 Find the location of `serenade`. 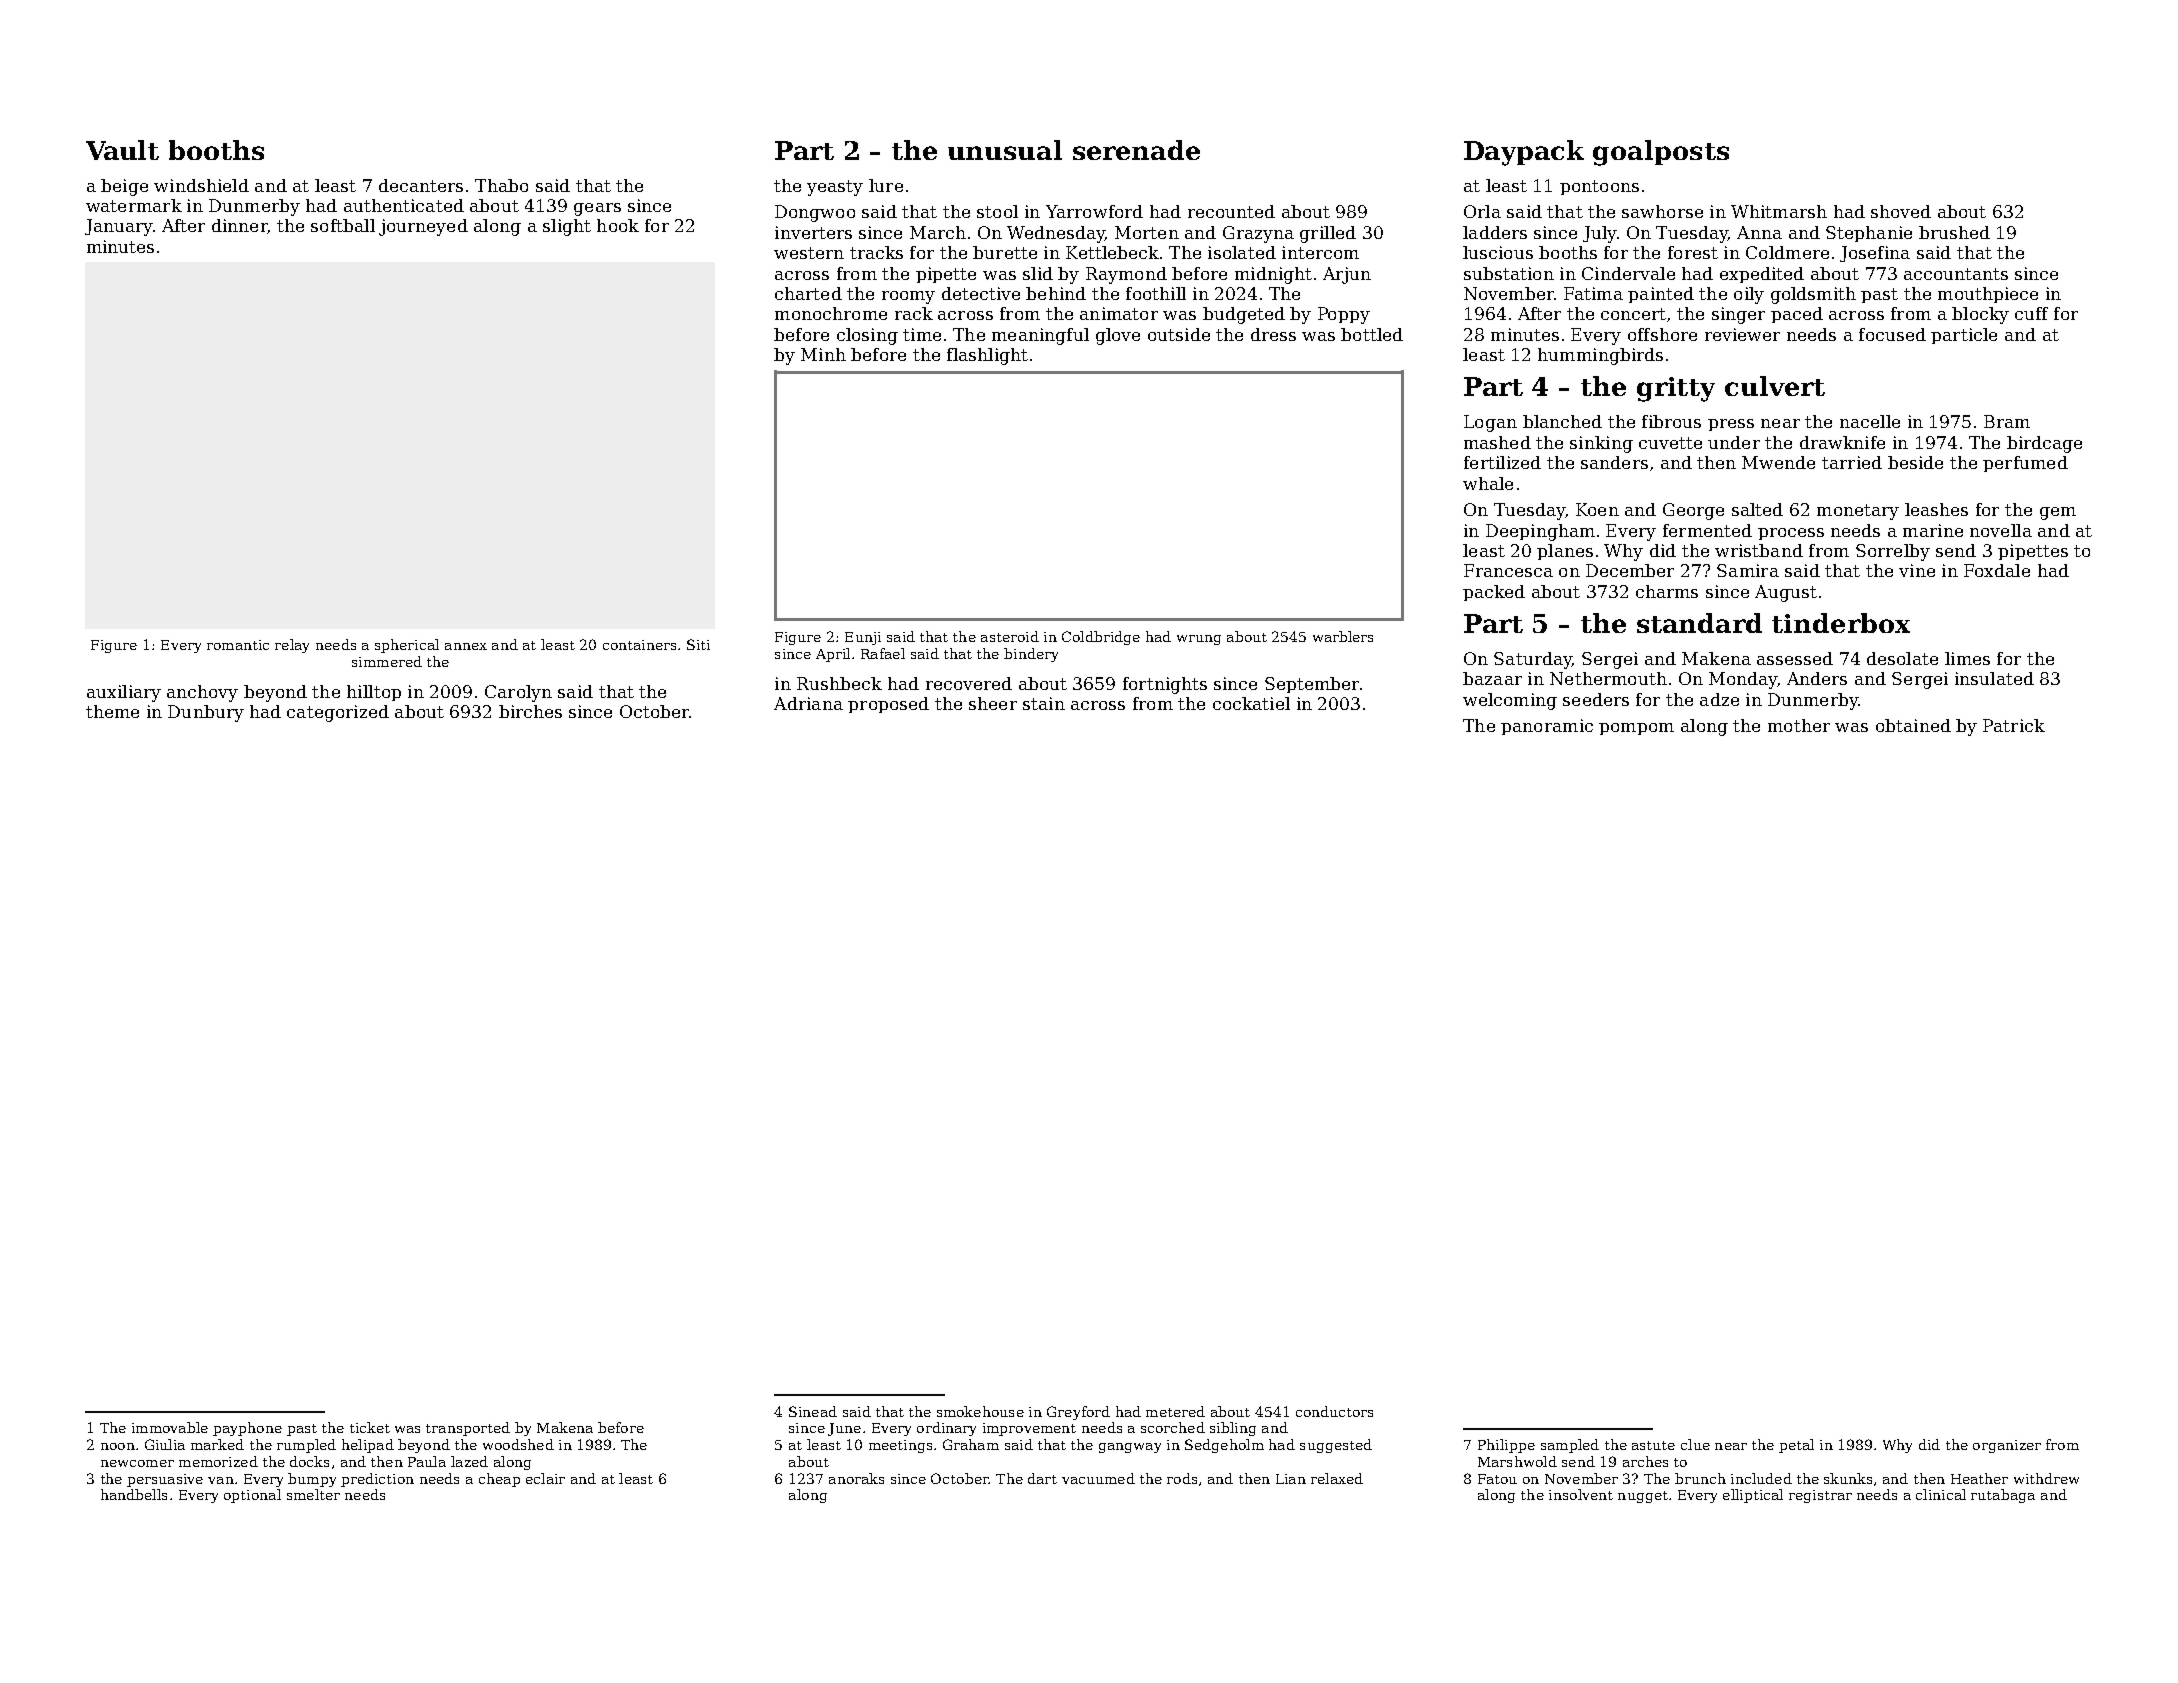

serenade is located at coordinates (1136, 150).
